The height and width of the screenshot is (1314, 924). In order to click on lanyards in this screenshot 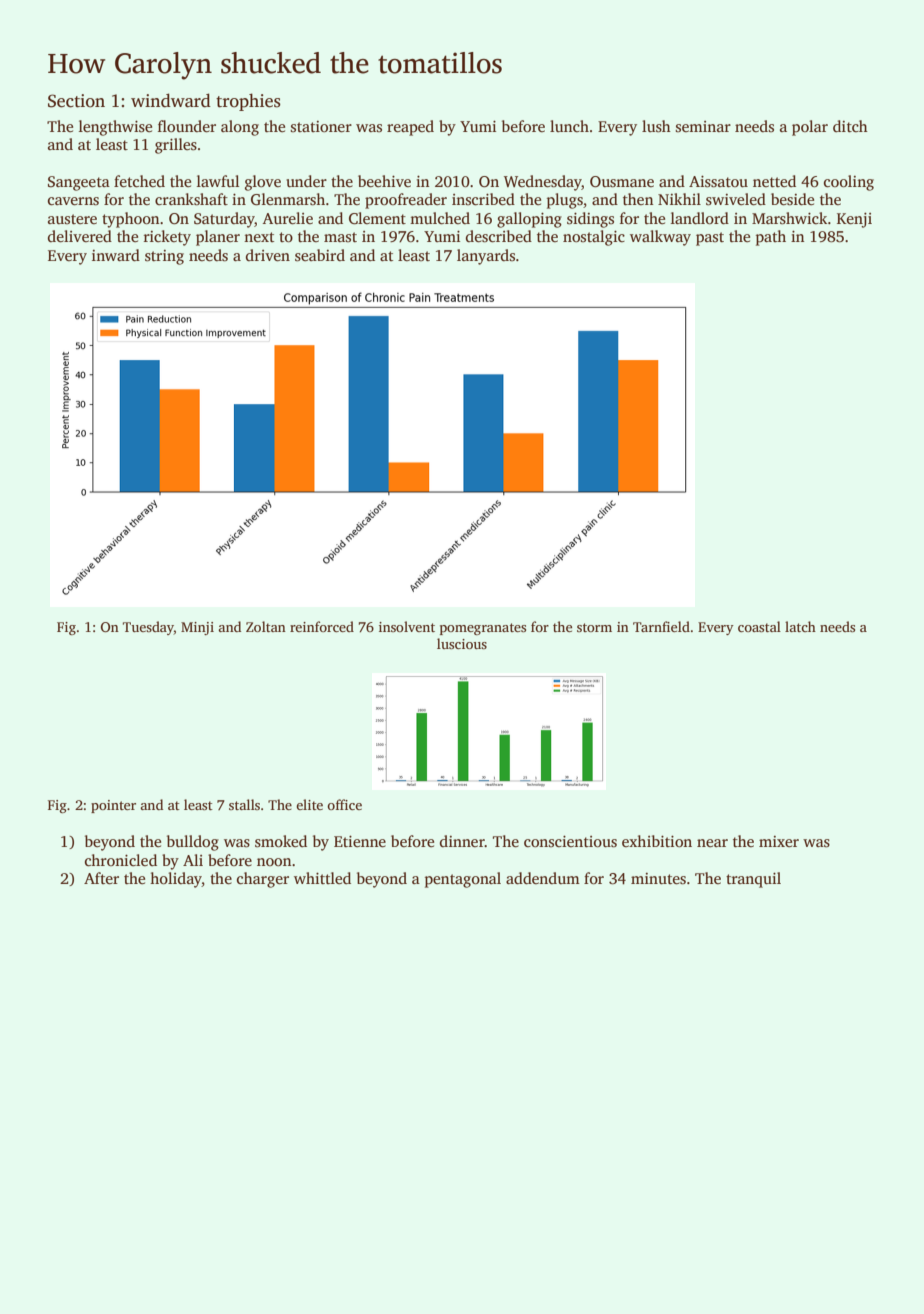, I will do `click(486, 257)`.
